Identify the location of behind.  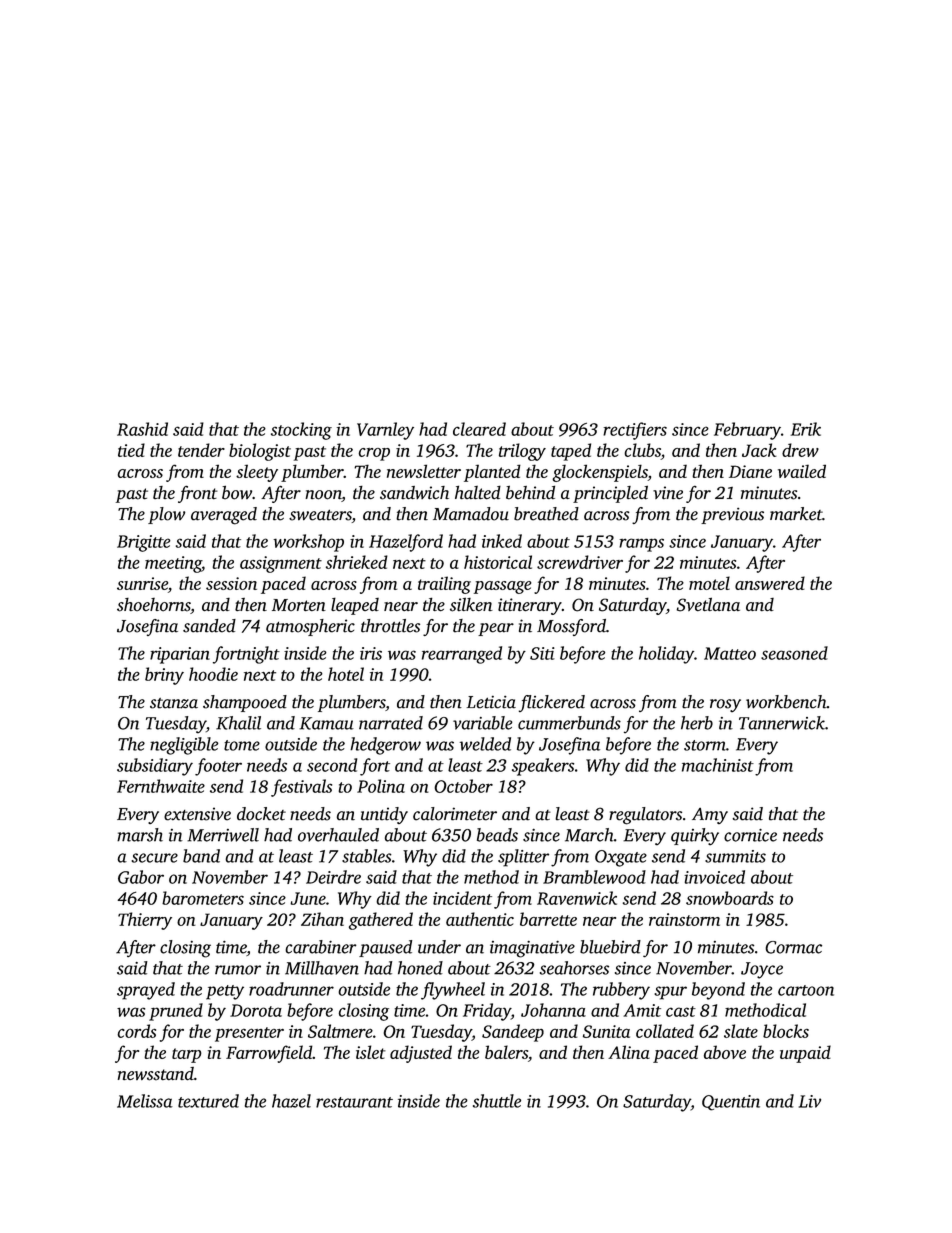
(530, 492).
